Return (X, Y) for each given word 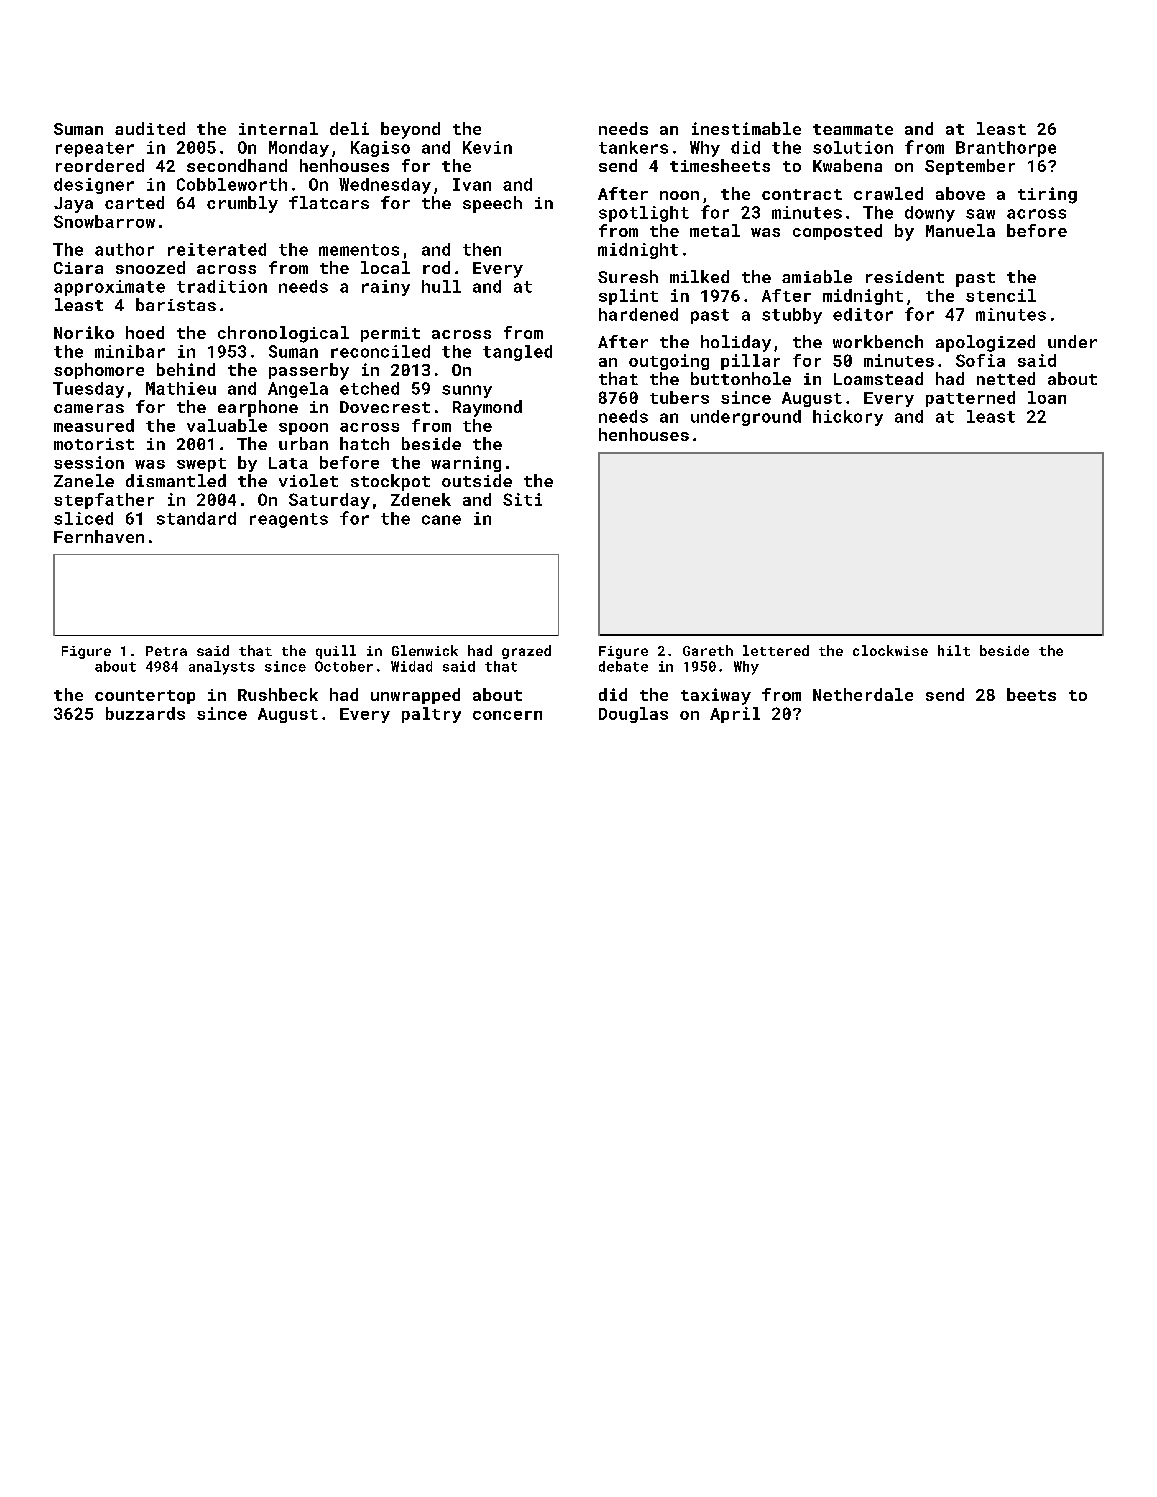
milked (699, 276)
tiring (1047, 195)
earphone (258, 408)
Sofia (980, 360)
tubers (679, 397)
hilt (954, 650)
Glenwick (425, 650)
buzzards (145, 713)
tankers (633, 147)
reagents (289, 520)
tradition (222, 286)
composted (837, 232)
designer (94, 186)
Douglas (633, 715)
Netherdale (863, 694)
